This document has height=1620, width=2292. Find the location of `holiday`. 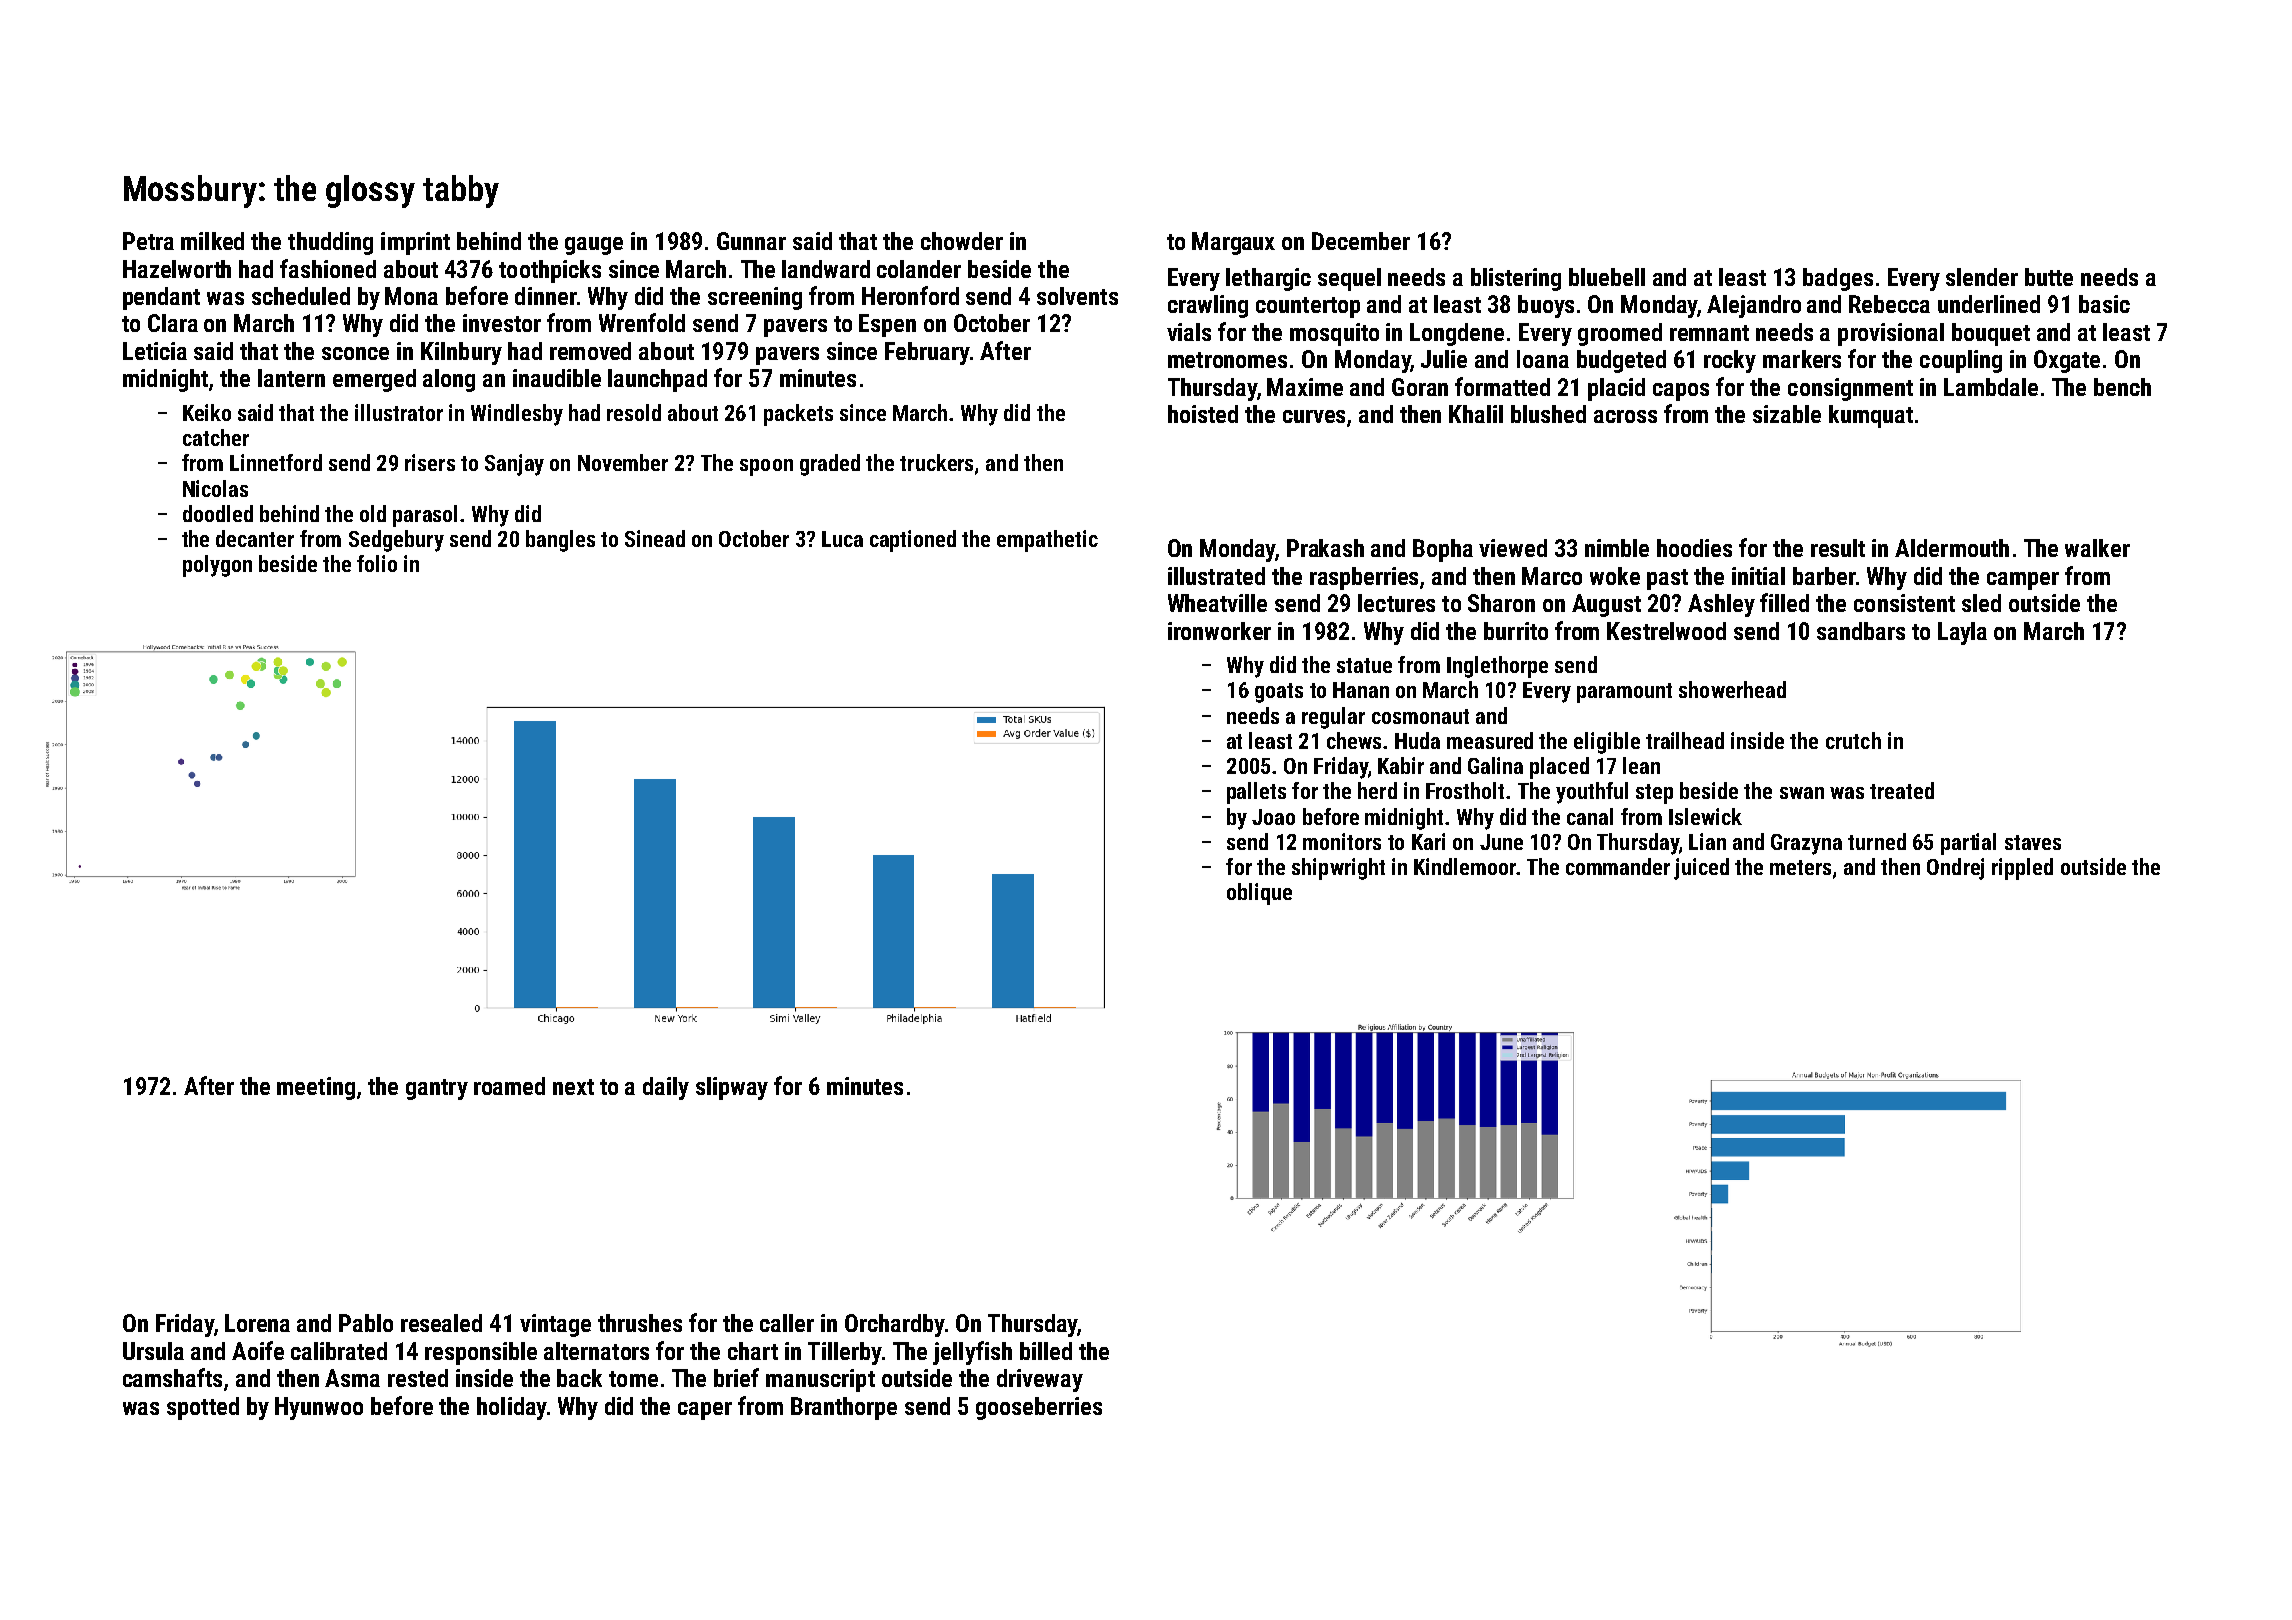

holiday is located at coordinates (512, 1408).
